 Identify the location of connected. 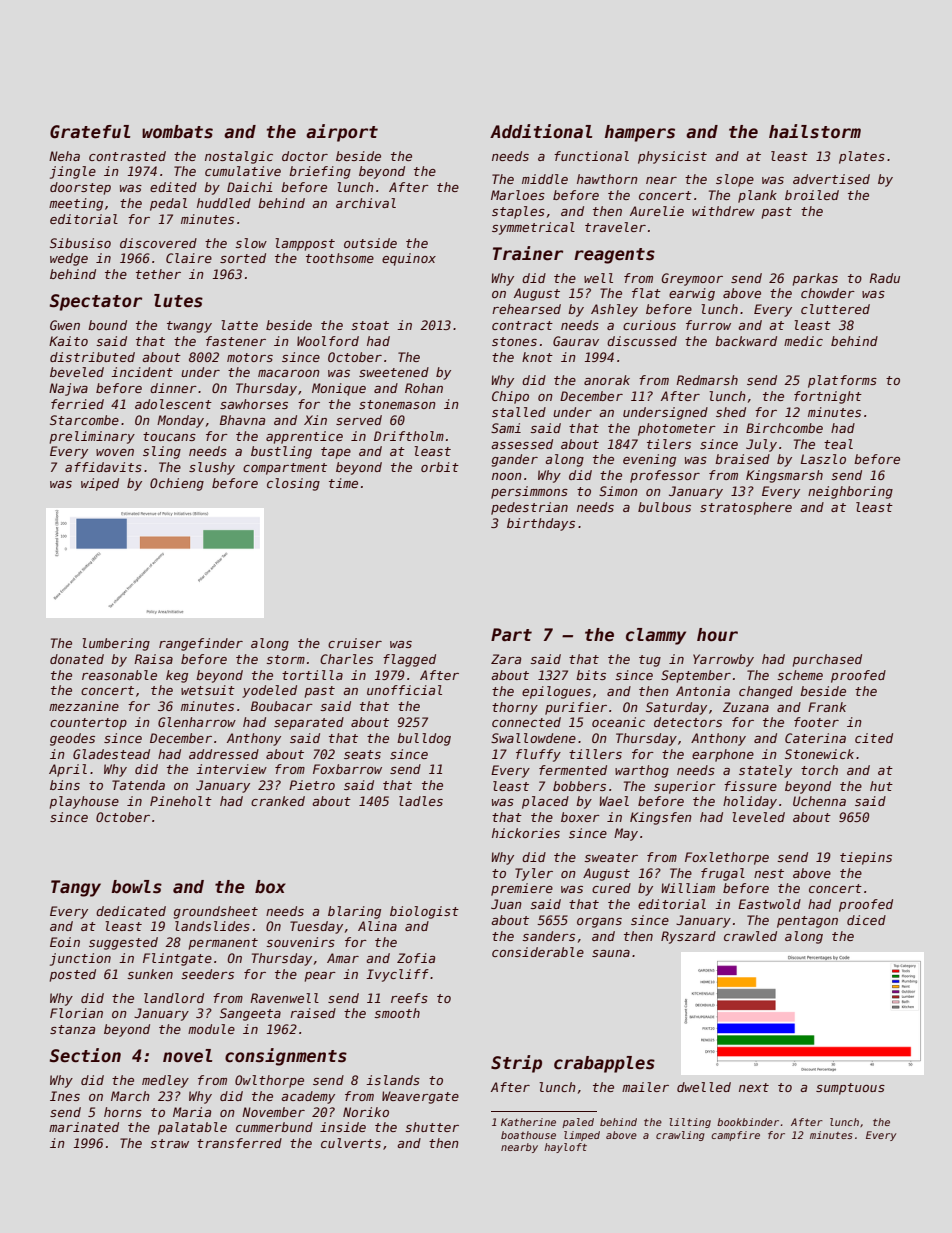
(526, 722).
